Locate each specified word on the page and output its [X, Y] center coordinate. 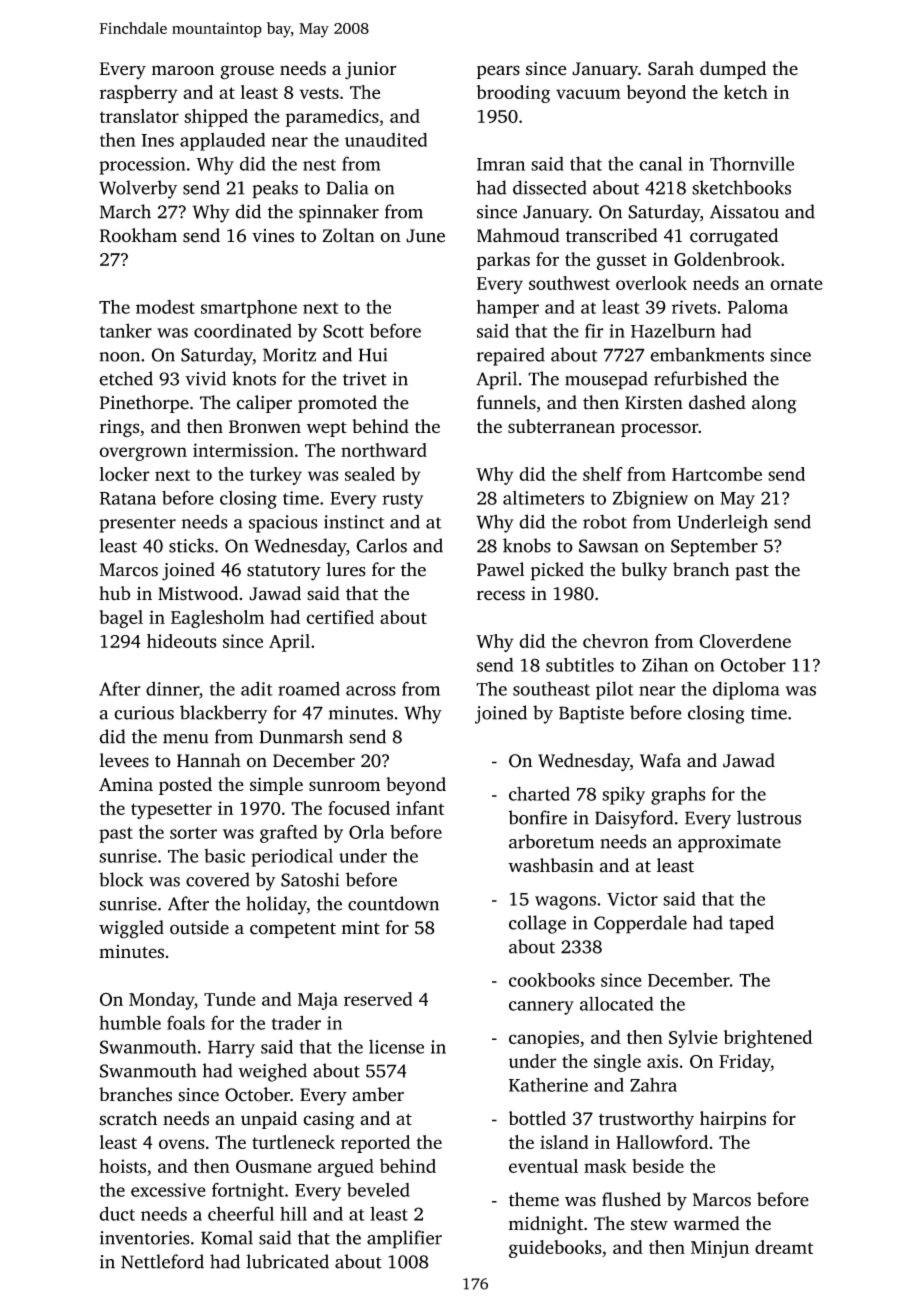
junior [371, 70]
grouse [247, 72]
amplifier [404, 1239]
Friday [745, 1063]
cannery [541, 1008]
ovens [182, 1144]
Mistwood [198, 593]
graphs [678, 795]
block [121, 879]
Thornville [752, 163]
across [371, 691]
